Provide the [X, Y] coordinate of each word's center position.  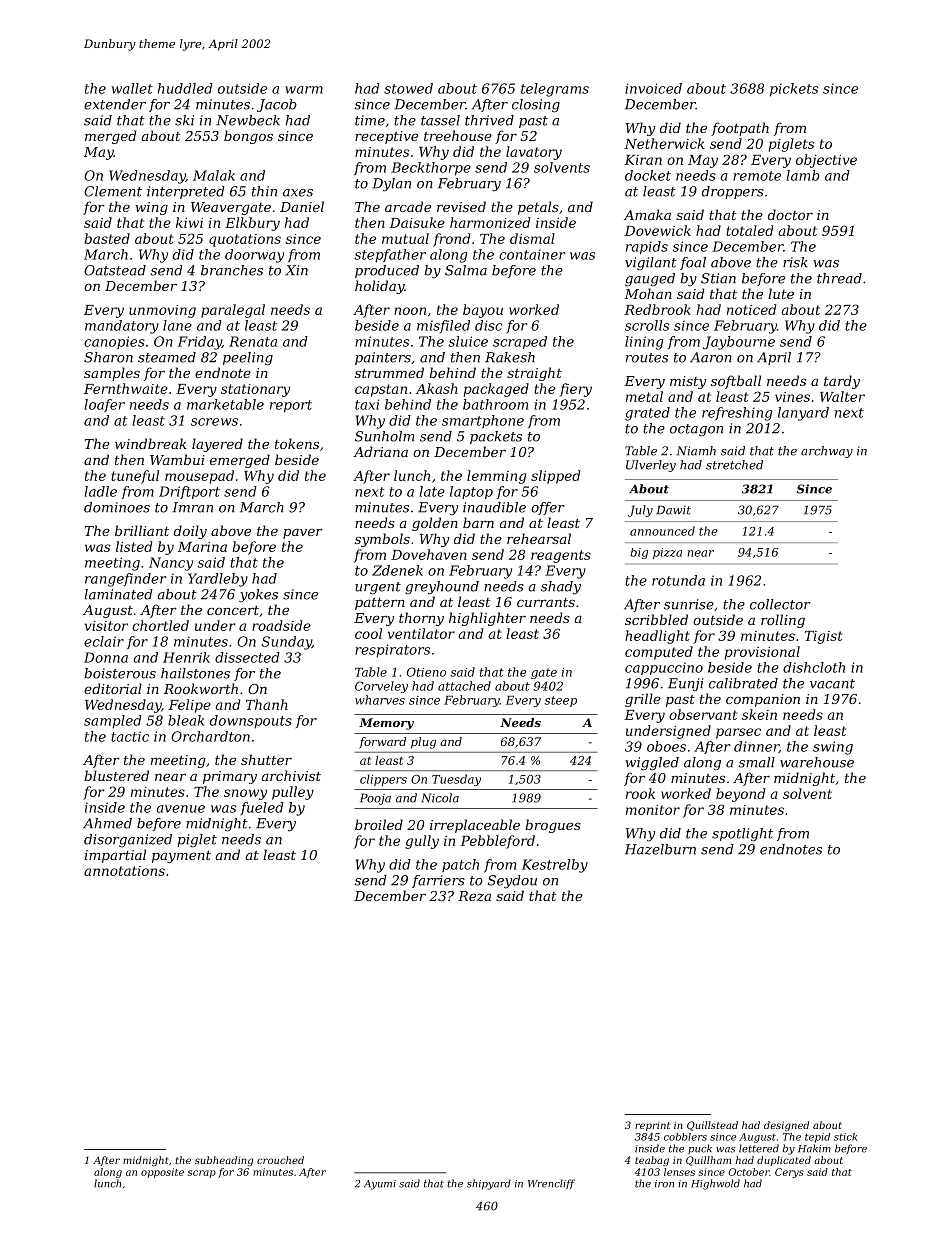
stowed [408, 88]
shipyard [489, 1184]
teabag [652, 1161]
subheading [224, 1161]
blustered [116, 775]
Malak [214, 175]
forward [382, 743]
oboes [666, 746]
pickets [794, 90]
